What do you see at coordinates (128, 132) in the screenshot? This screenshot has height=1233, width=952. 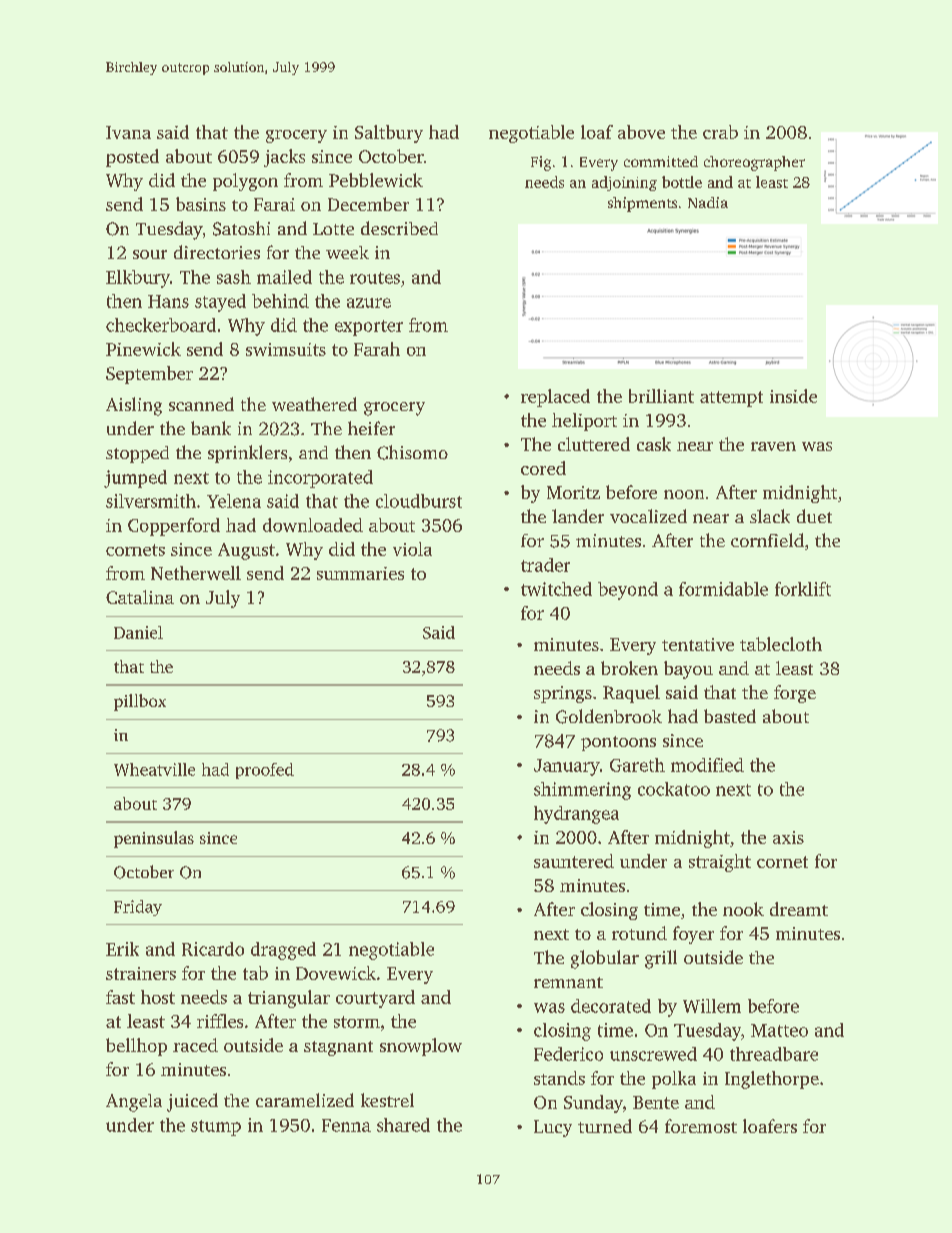 I see `Ivana` at bounding box center [128, 132].
